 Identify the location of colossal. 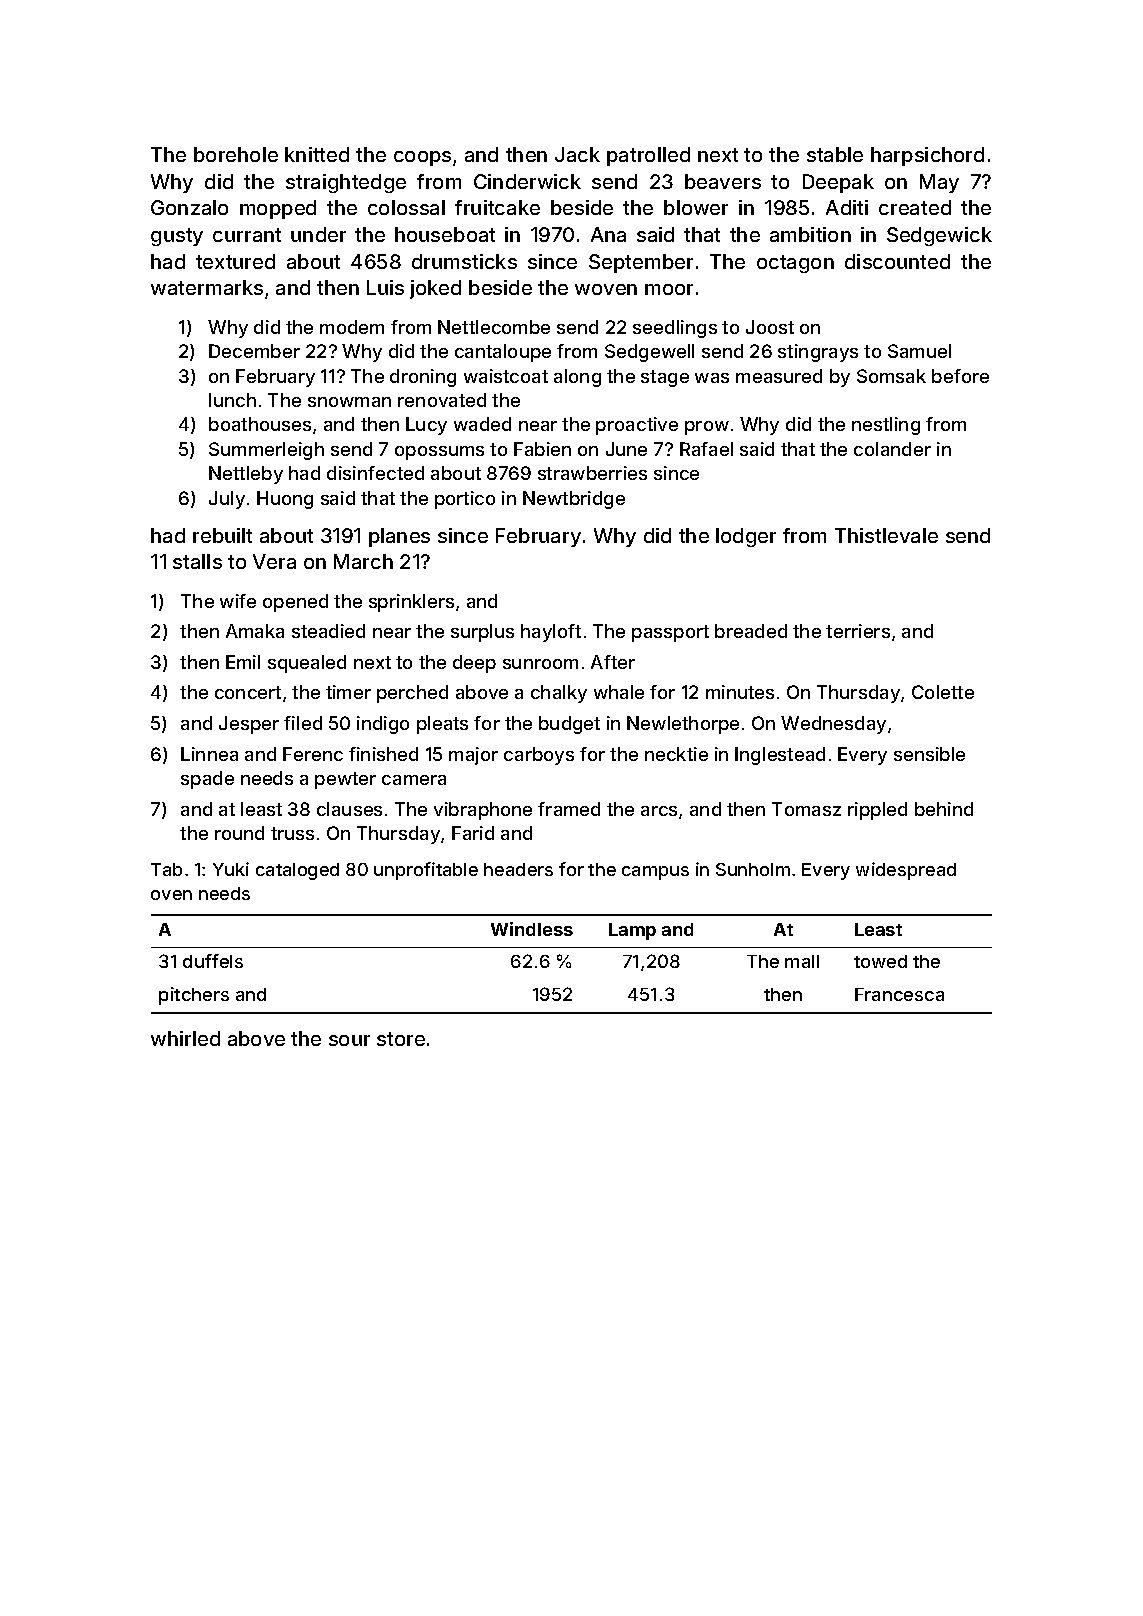
(406, 207).
